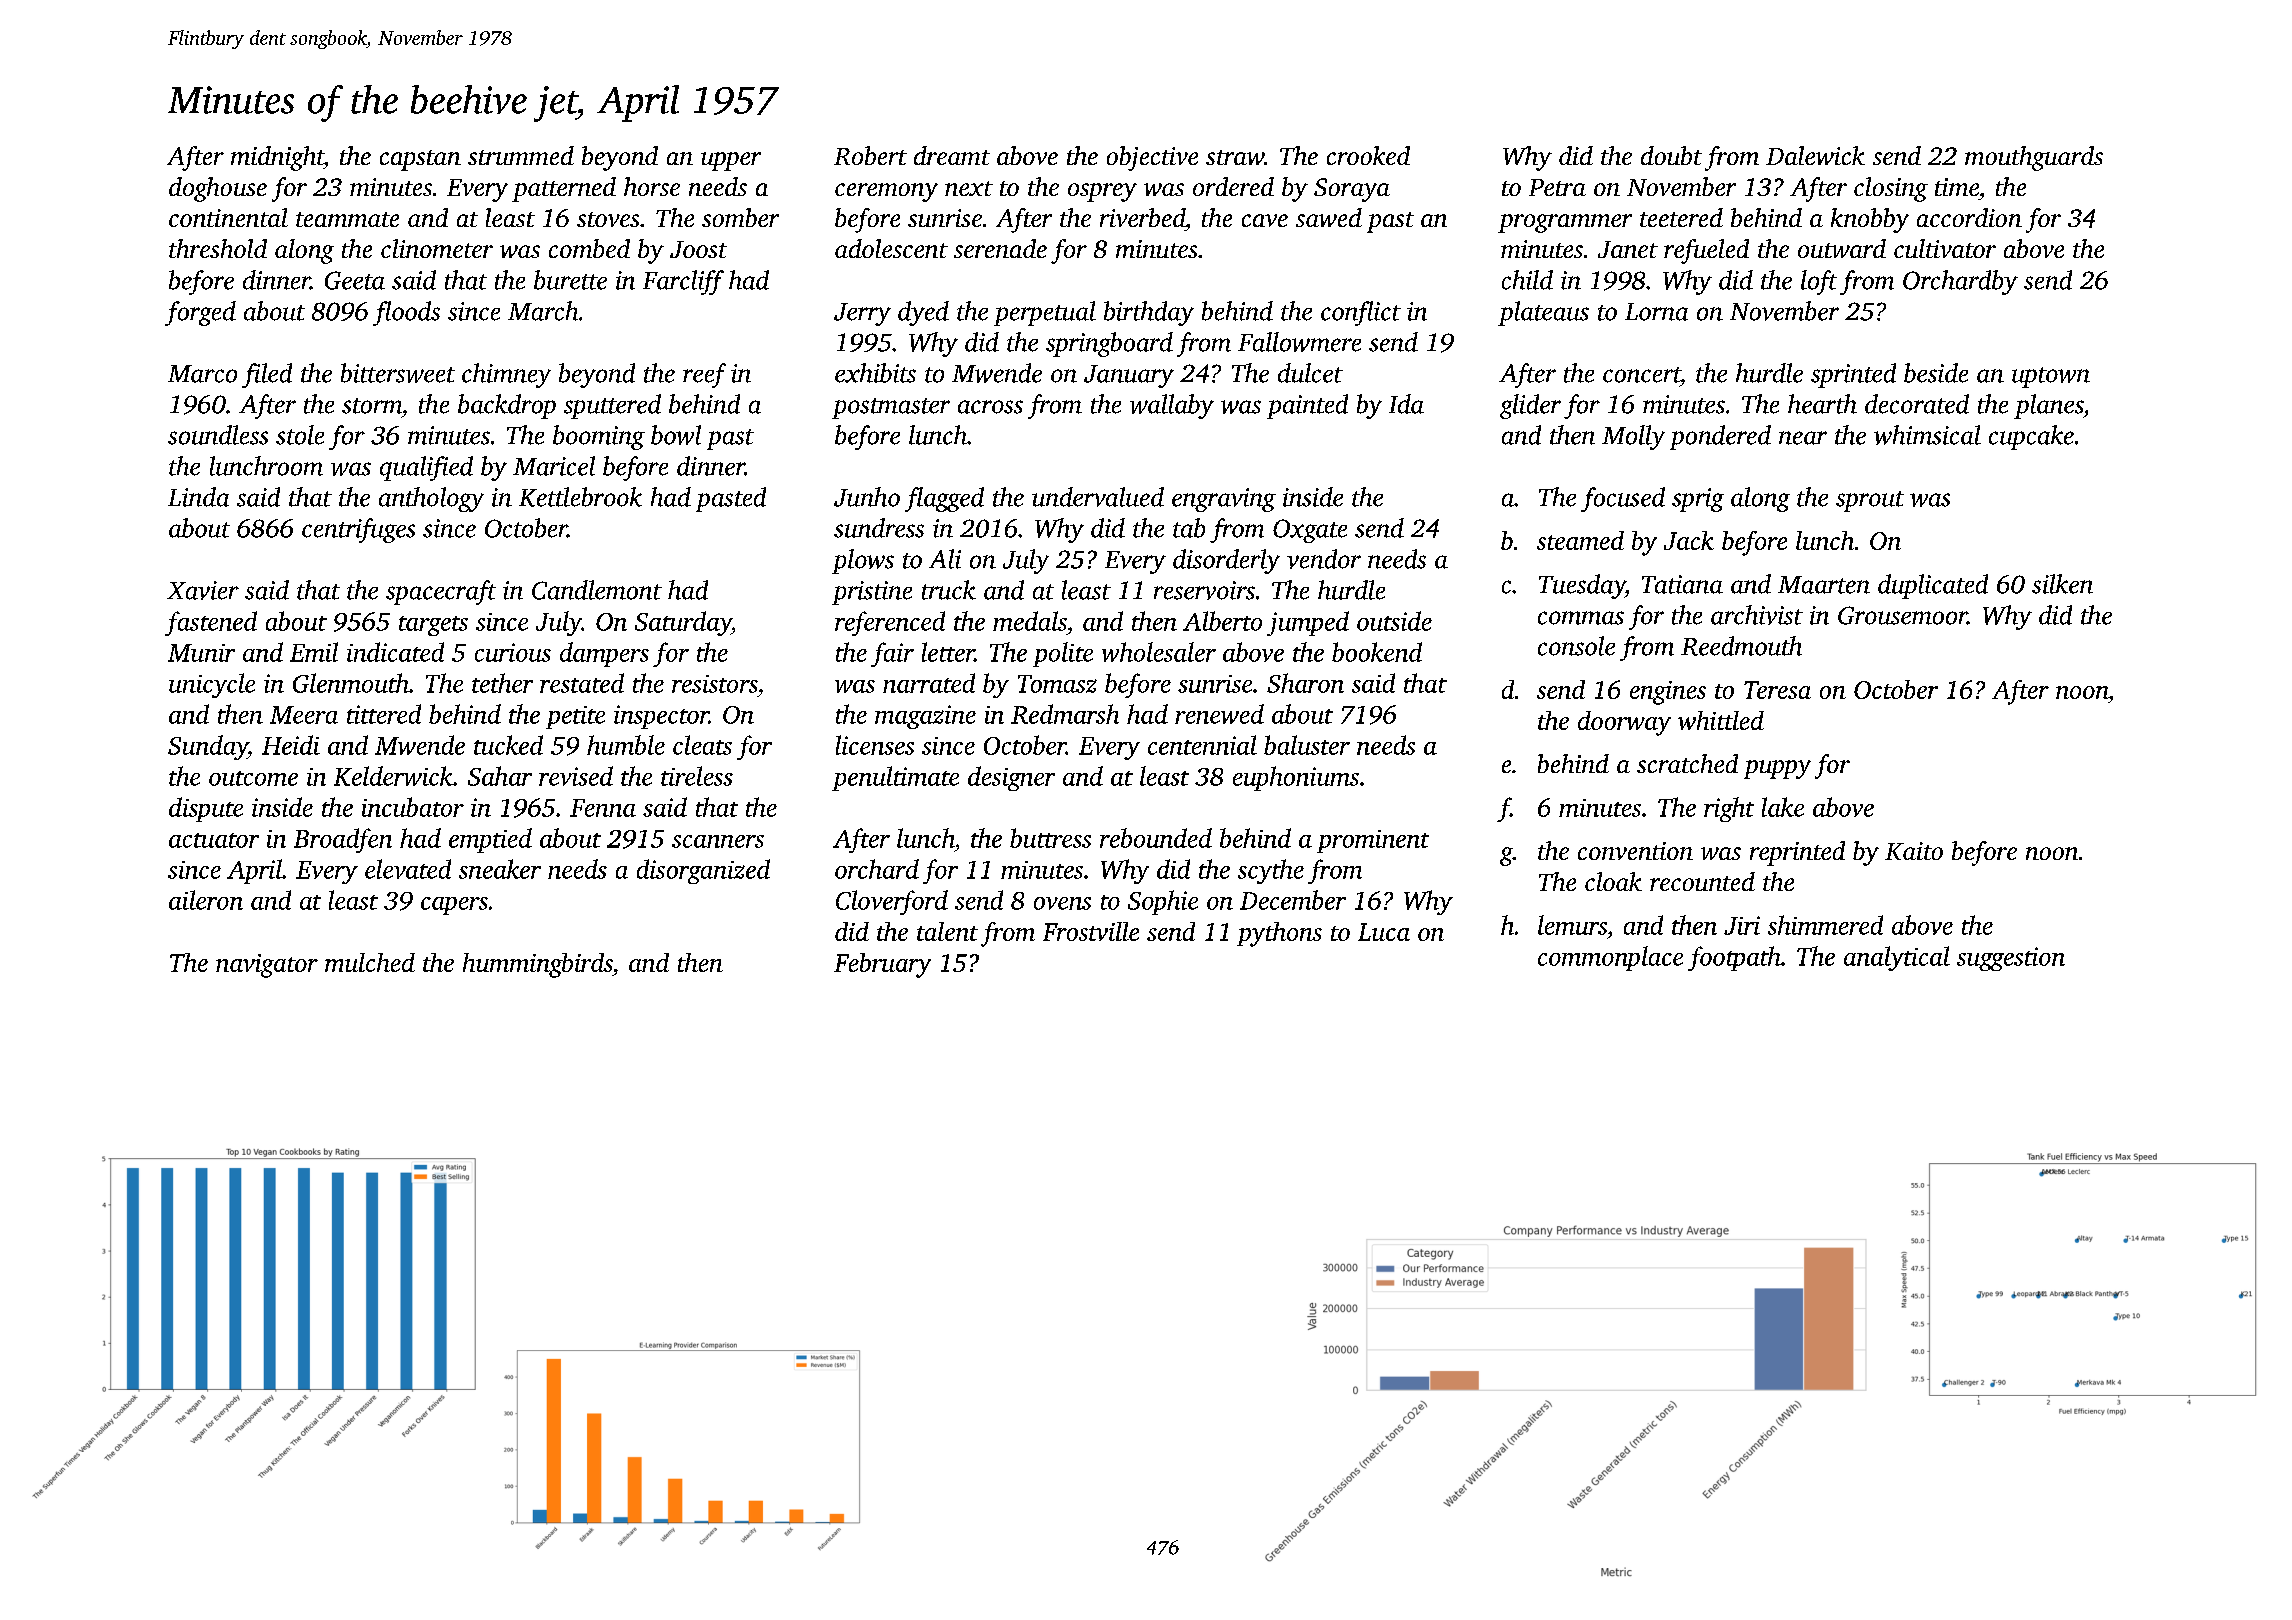  What do you see at coordinates (1222, 621) in the screenshot?
I see `Alberto` at bounding box center [1222, 621].
